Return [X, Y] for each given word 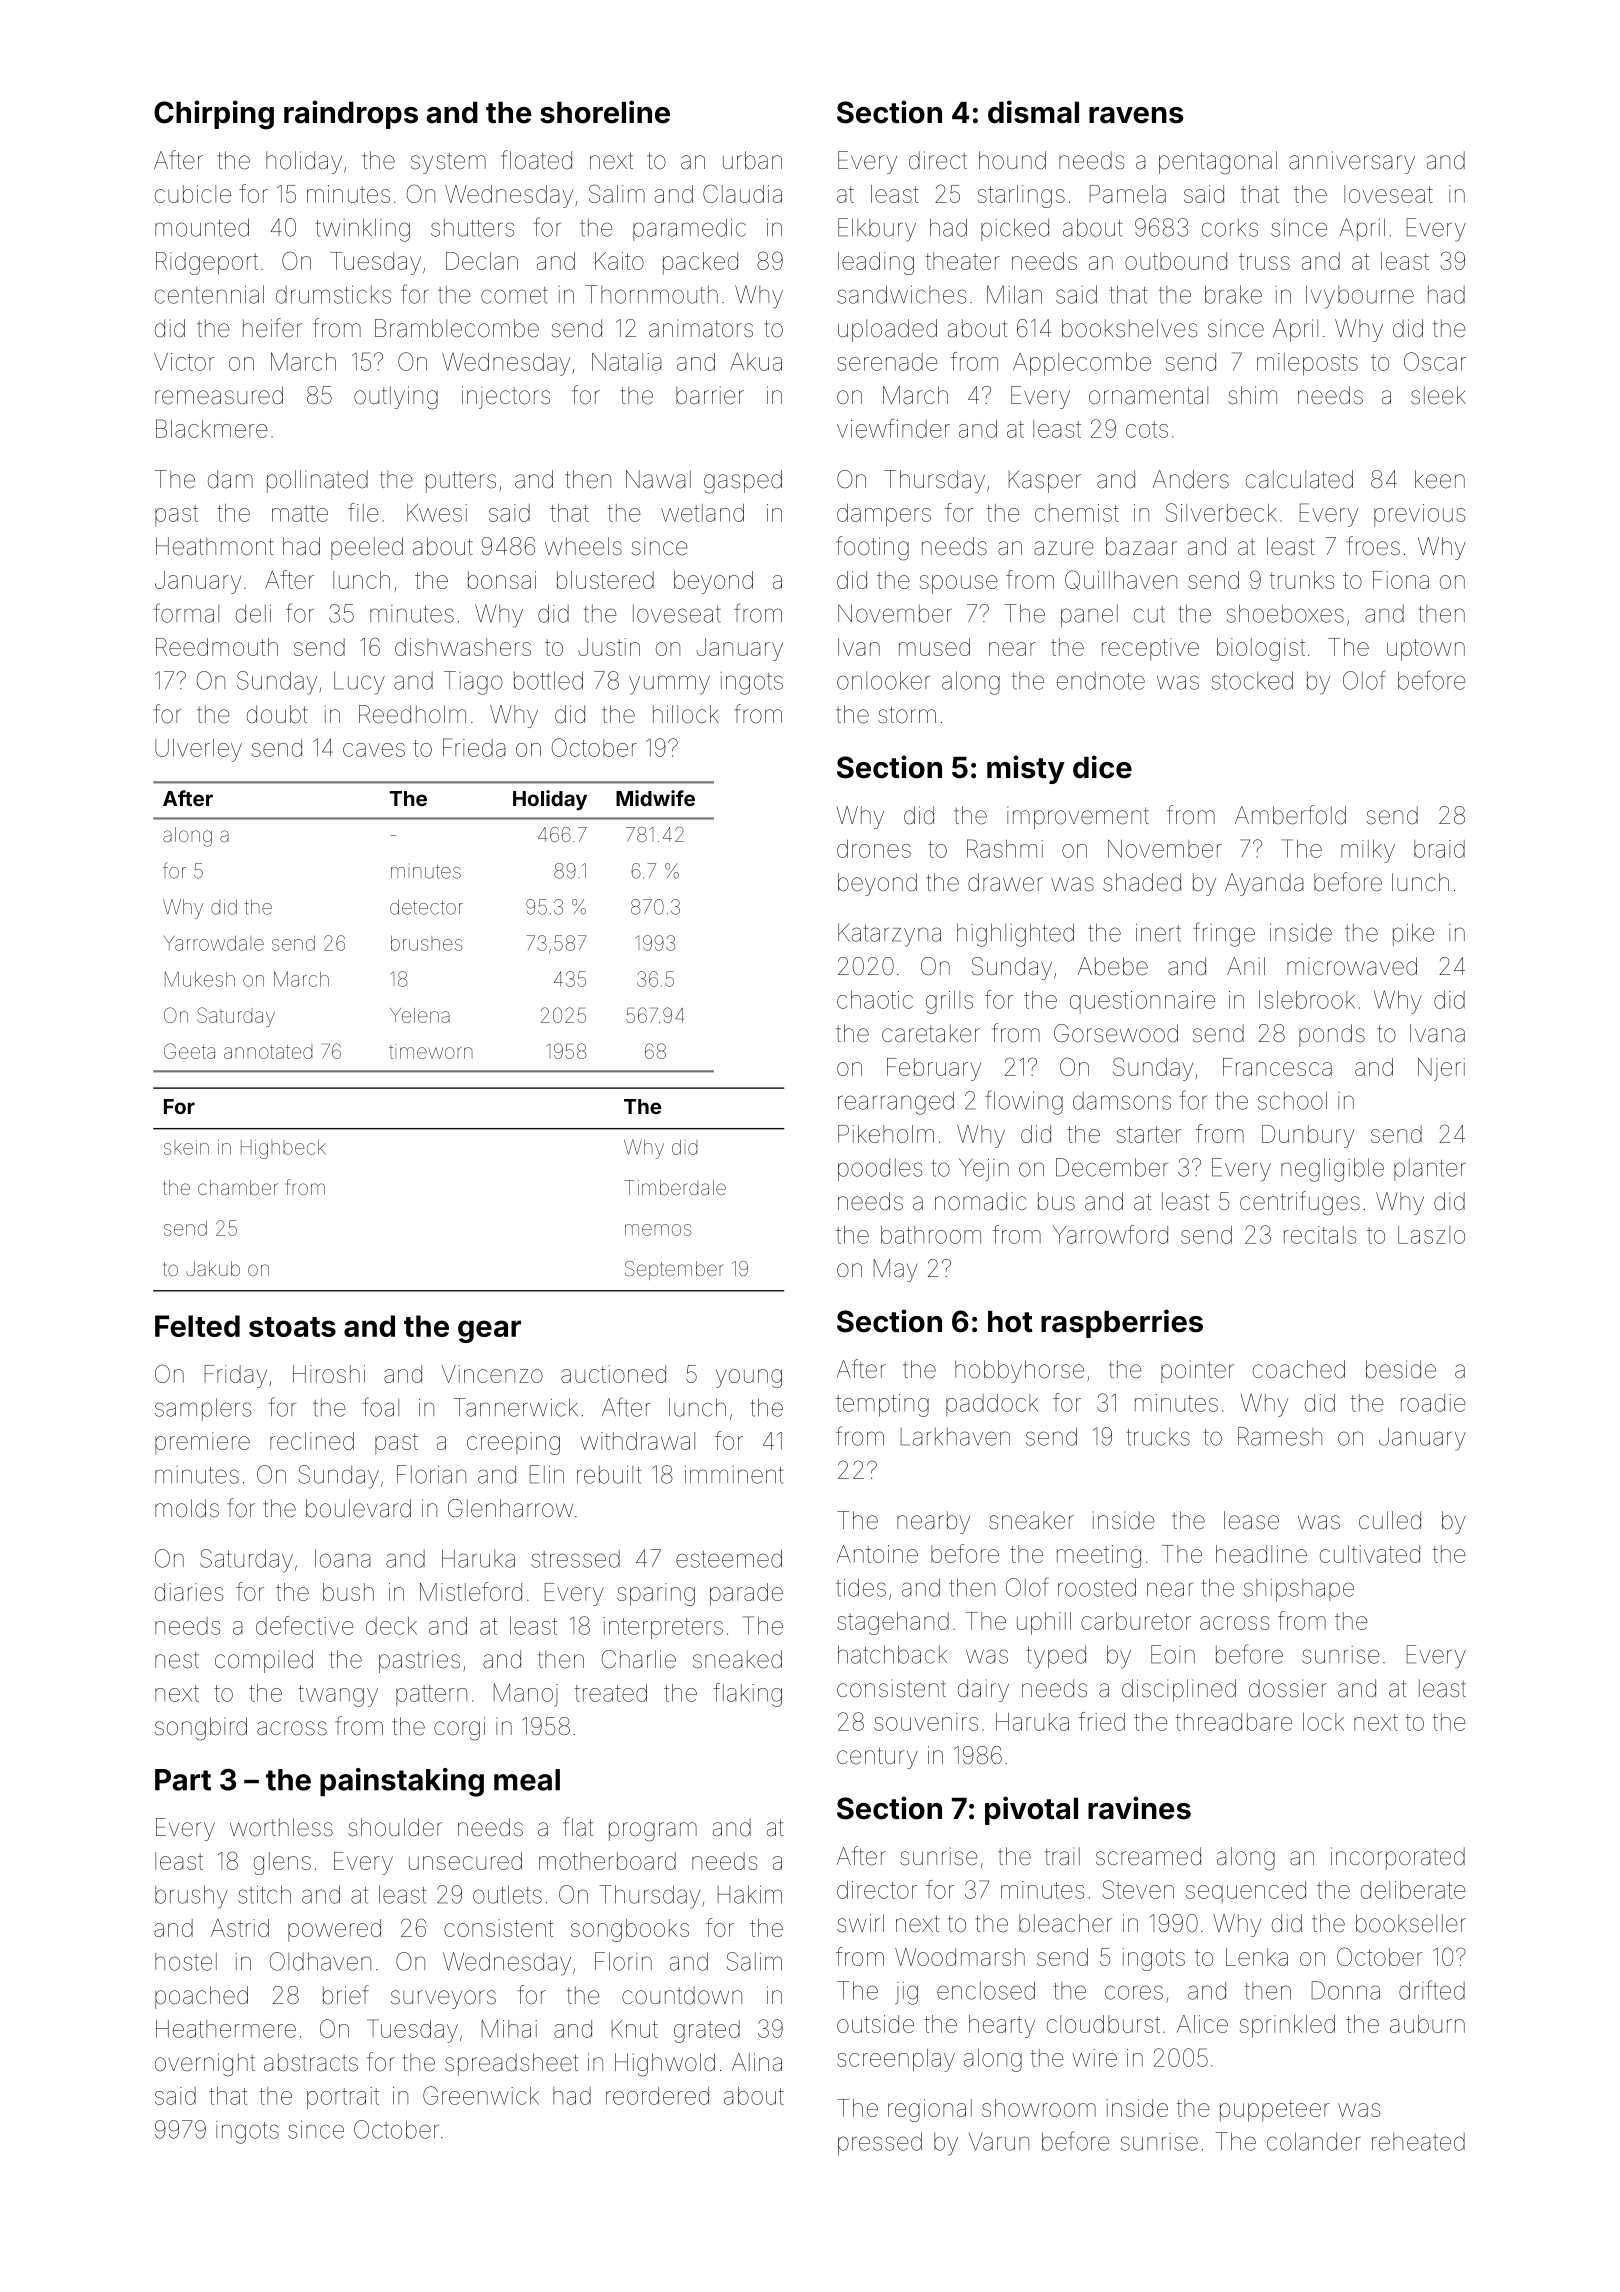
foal [380, 1407]
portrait [343, 2098]
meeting [1099, 1556]
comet [514, 295]
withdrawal [638, 1441]
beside [1401, 1369]
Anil [1246, 966]
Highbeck [283, 1149]
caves [374, 750]
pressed [880, 2143]
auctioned [613, 1374]
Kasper [1045, 481]
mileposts [1307, 364]
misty [1026, 769]
